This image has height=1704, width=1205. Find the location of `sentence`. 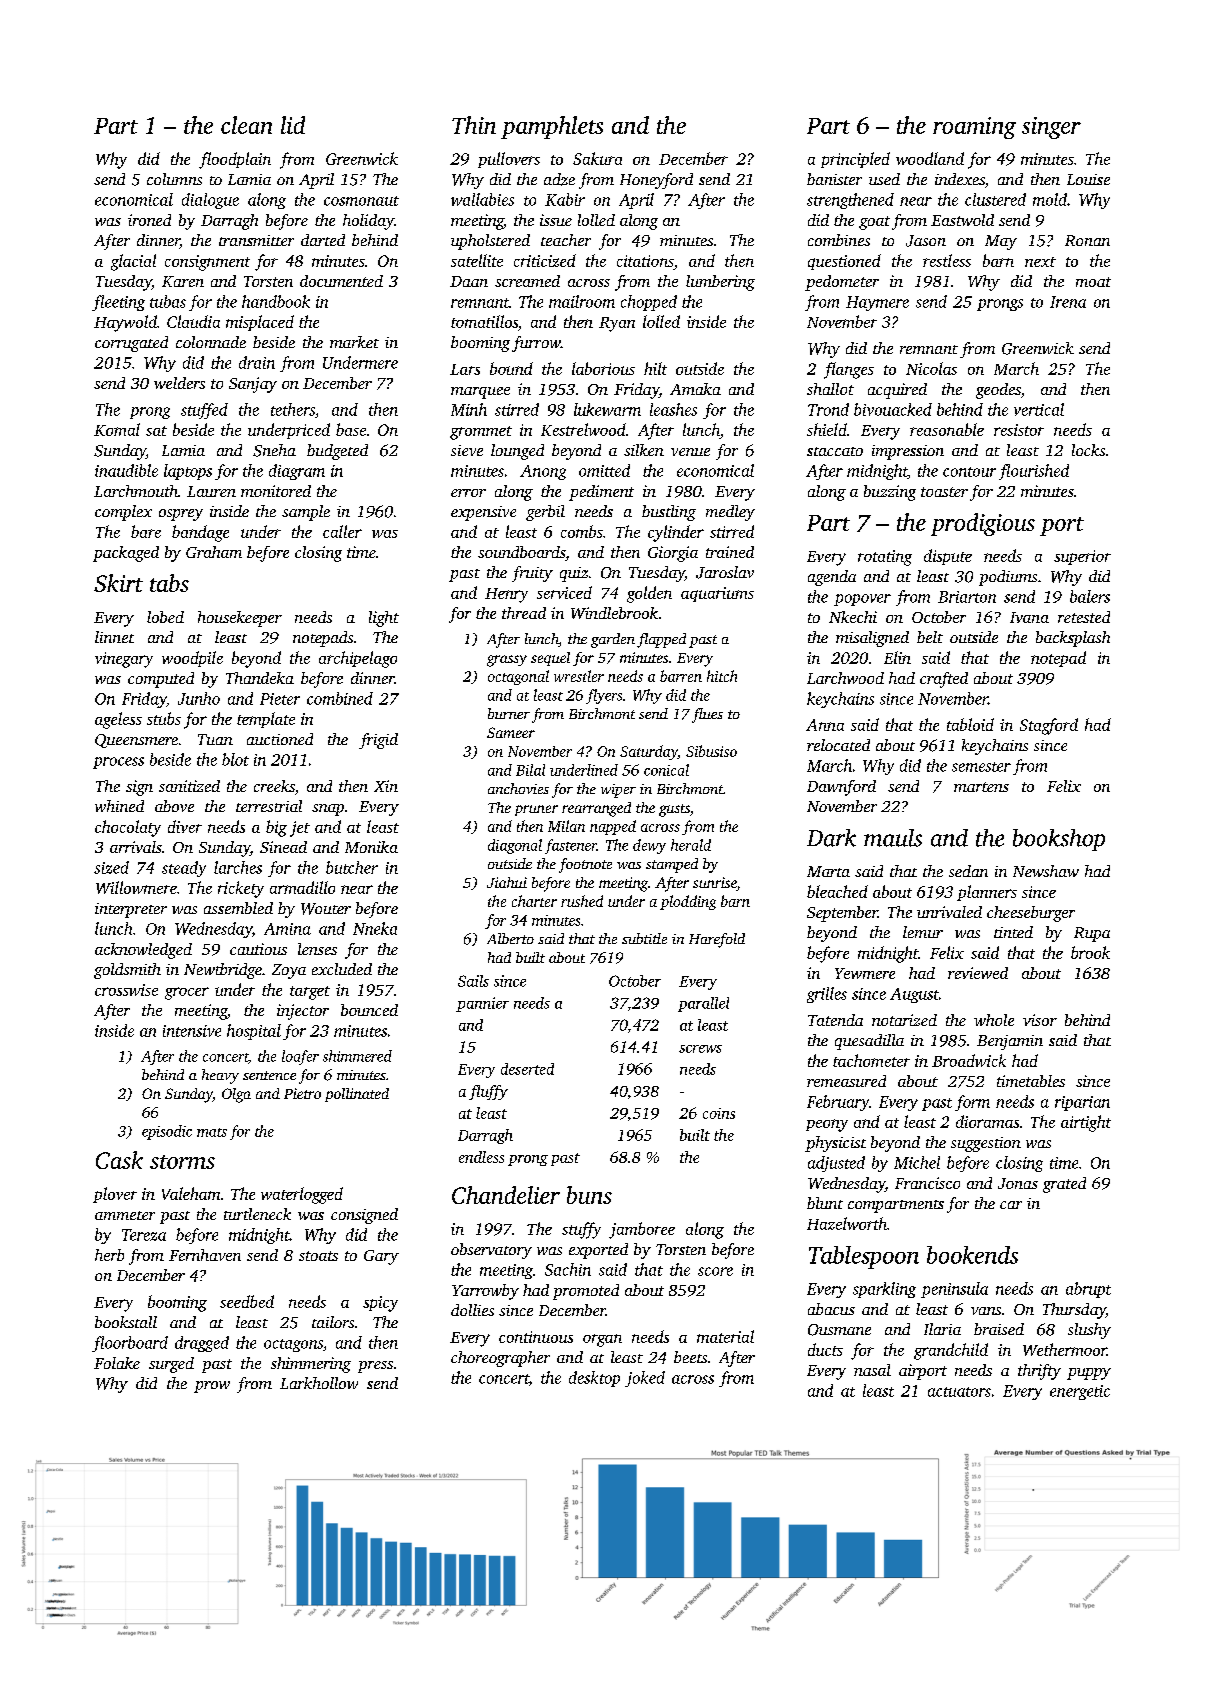

sentence is located at coordinates (269, 1075).
